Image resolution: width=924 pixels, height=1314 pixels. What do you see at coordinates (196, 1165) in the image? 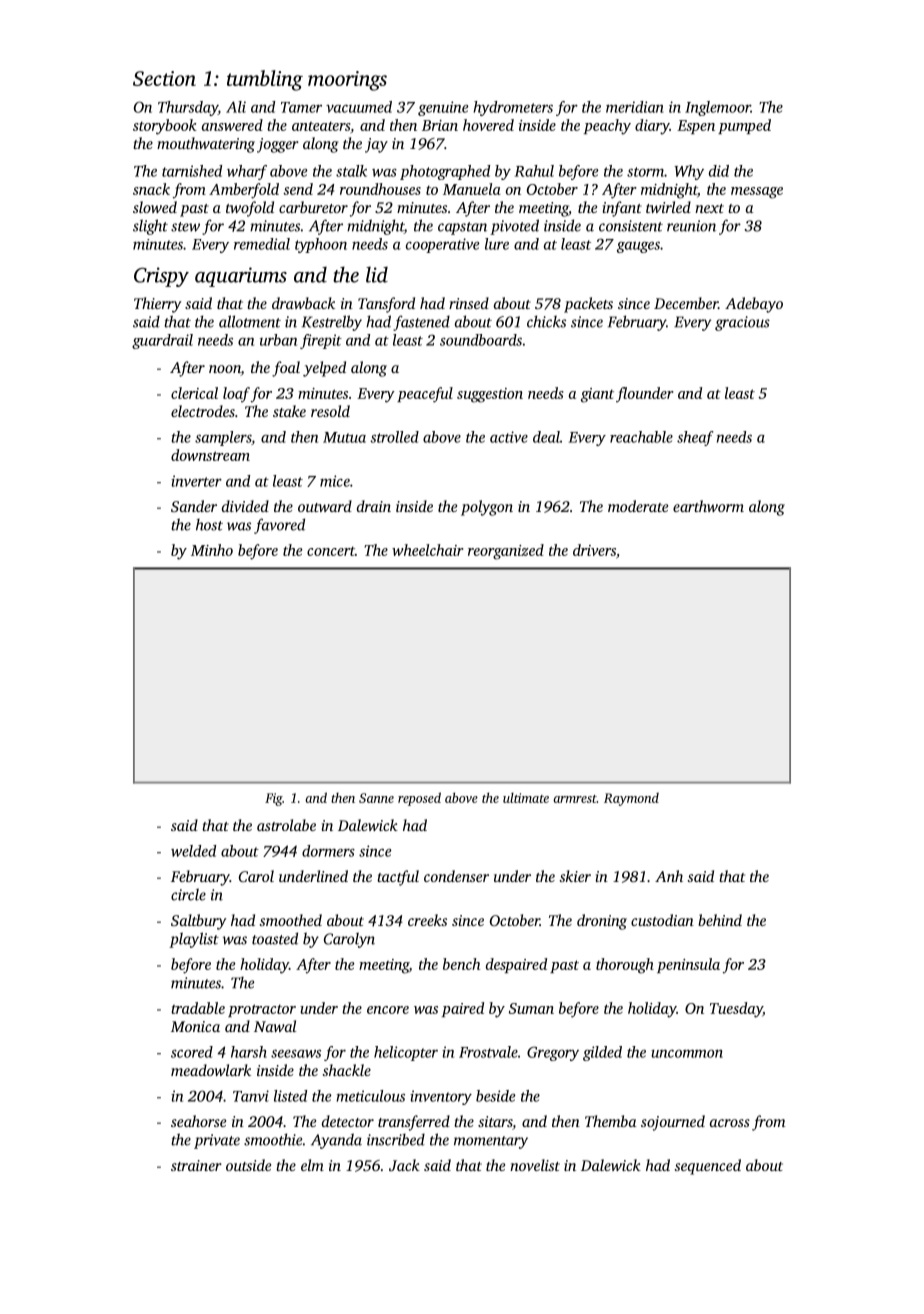
I see `strainer` at bounding box center [196, 1165].
